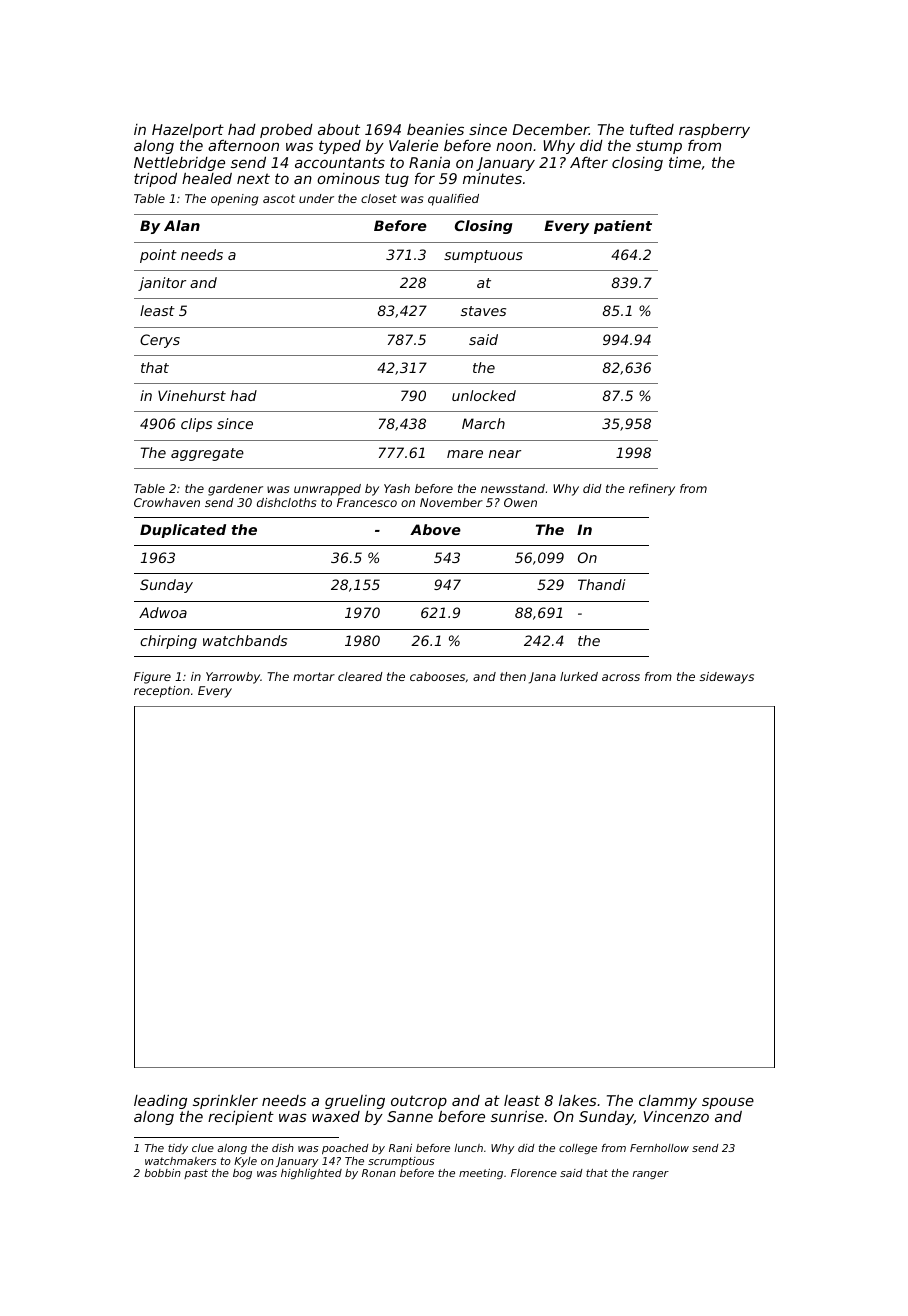  What do you see at coordinates (513, 488) in the screenshot?
I see `newsstand` at bounding box center [513, 488].
